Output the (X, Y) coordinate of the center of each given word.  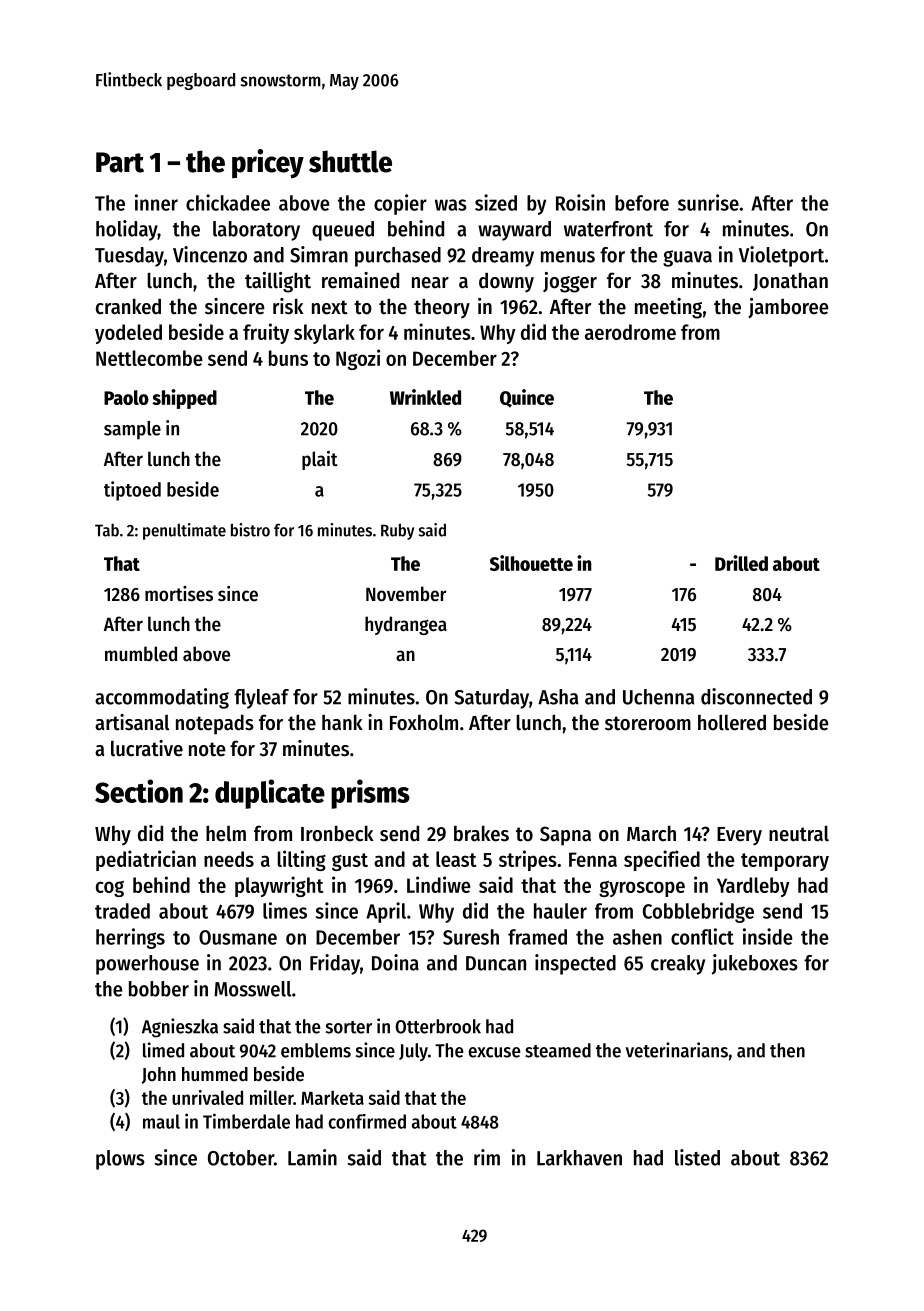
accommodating (162, 698)
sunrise (708, 202)
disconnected (756, 696)
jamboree (788, 308)
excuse (494, 1052)
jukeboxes (755, 964)
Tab (107, 530)
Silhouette (531, 563)
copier (400, 204)
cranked (128, 306)
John (159, 1075)
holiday (127, 230)
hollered (732, 722)
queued (343, 231)
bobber (159, 989)
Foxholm (424, 722)
